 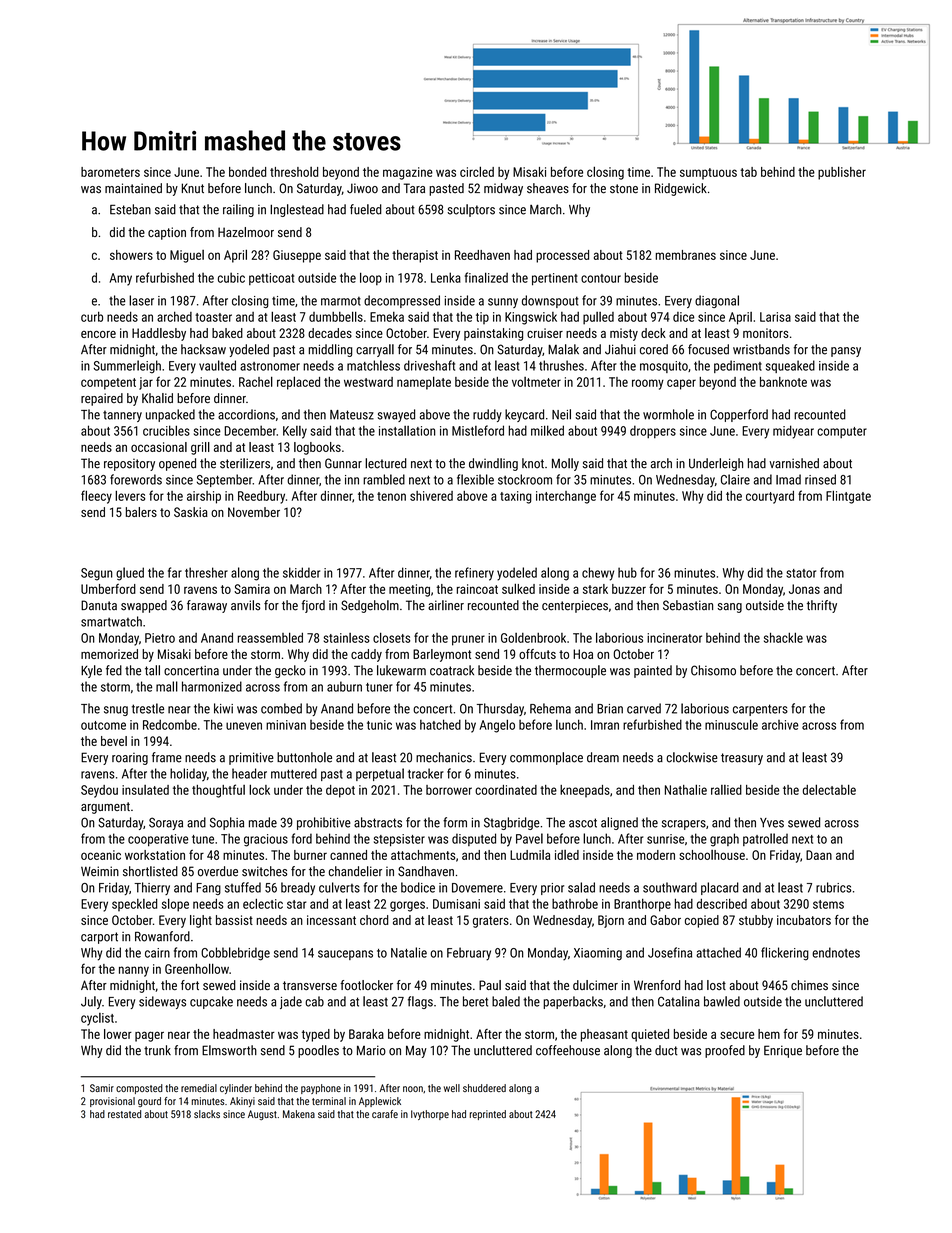 I want to click on levers, so click(x=130, y=495).
